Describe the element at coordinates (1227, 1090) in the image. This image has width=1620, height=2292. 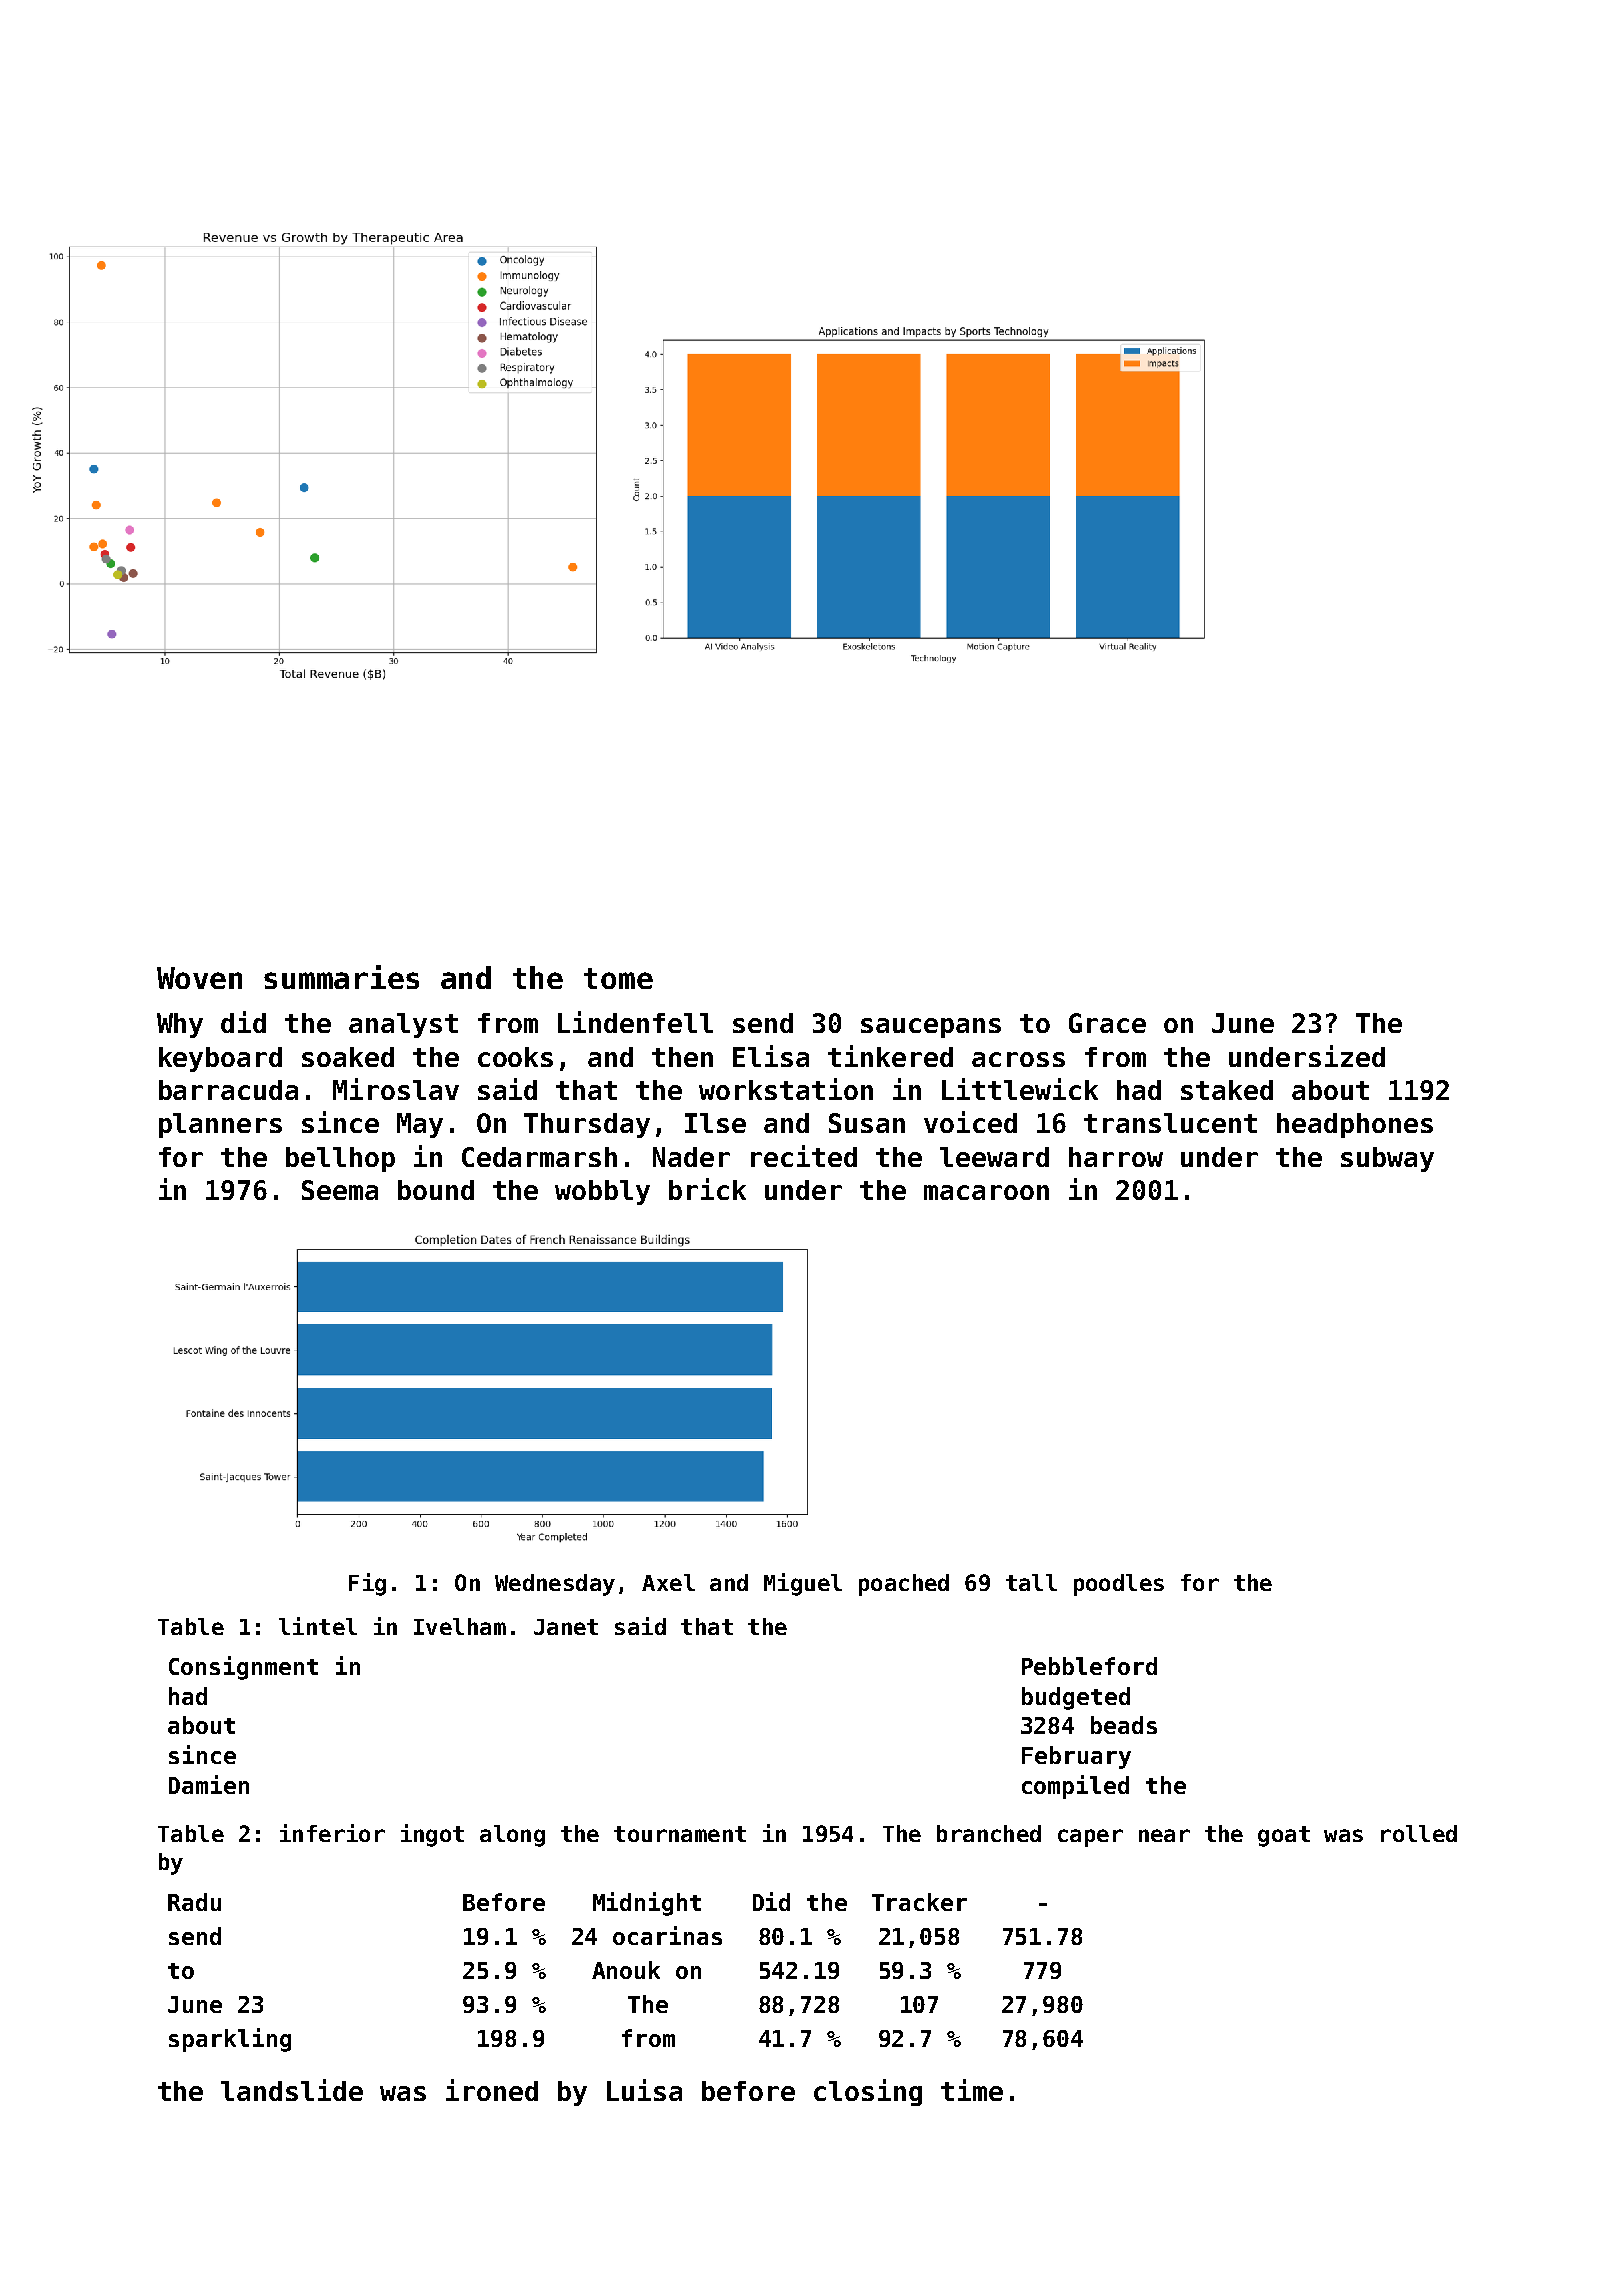
I see `staked` at that location.
